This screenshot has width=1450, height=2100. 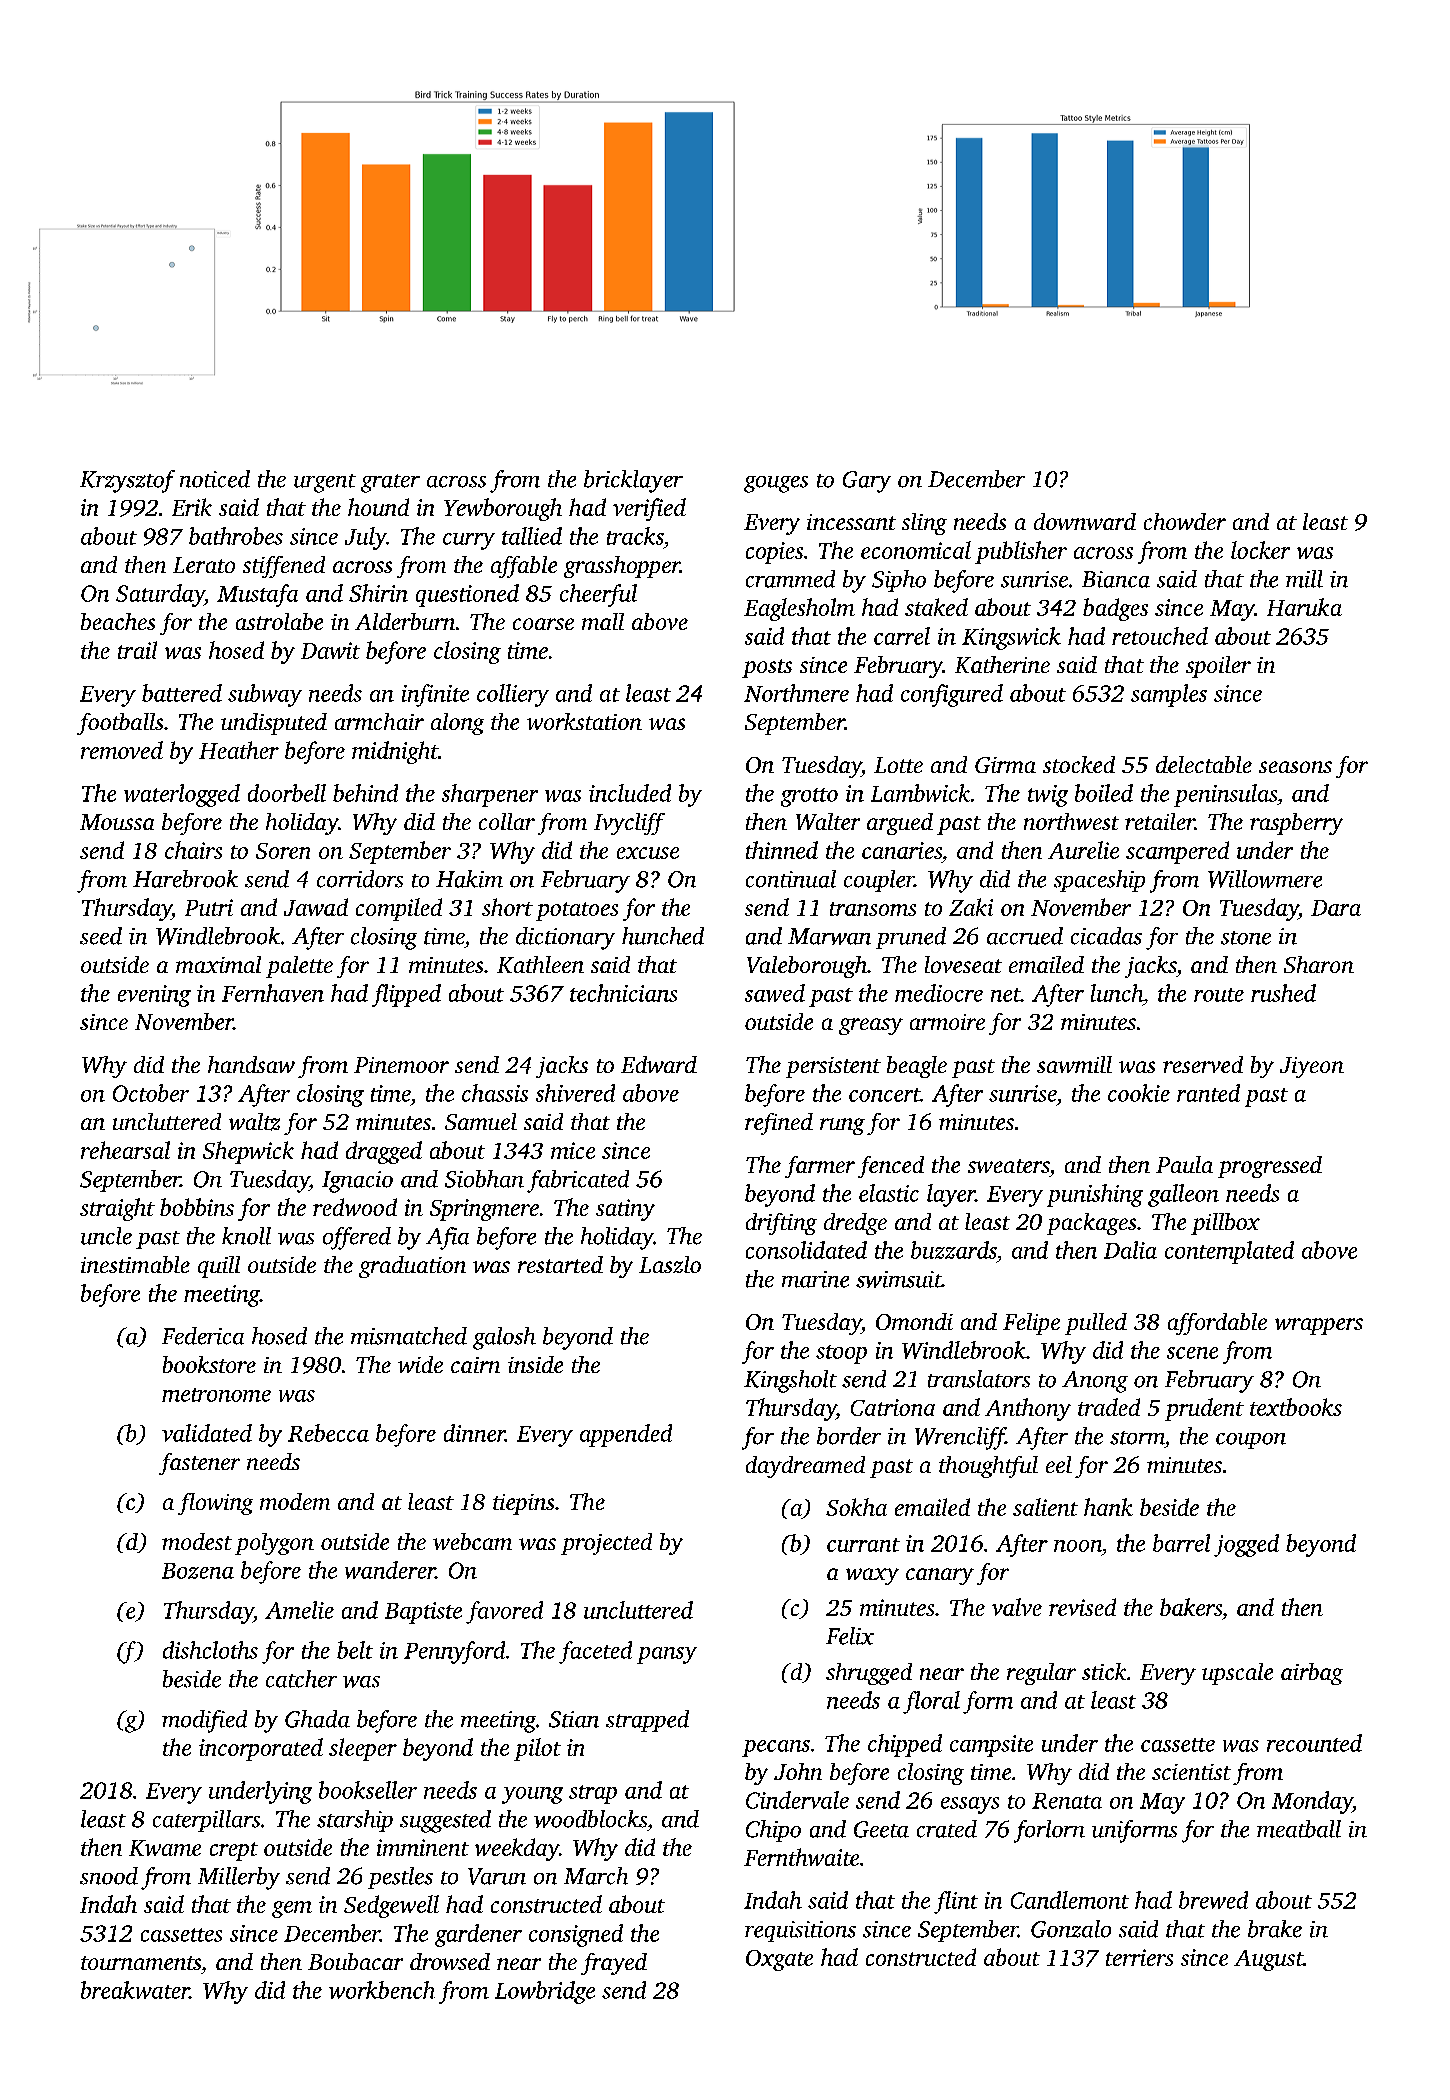 What do you see at coordinates (1336, 908) in the screenshot?
I see `Dara` at bounding box center [1336, 908].
